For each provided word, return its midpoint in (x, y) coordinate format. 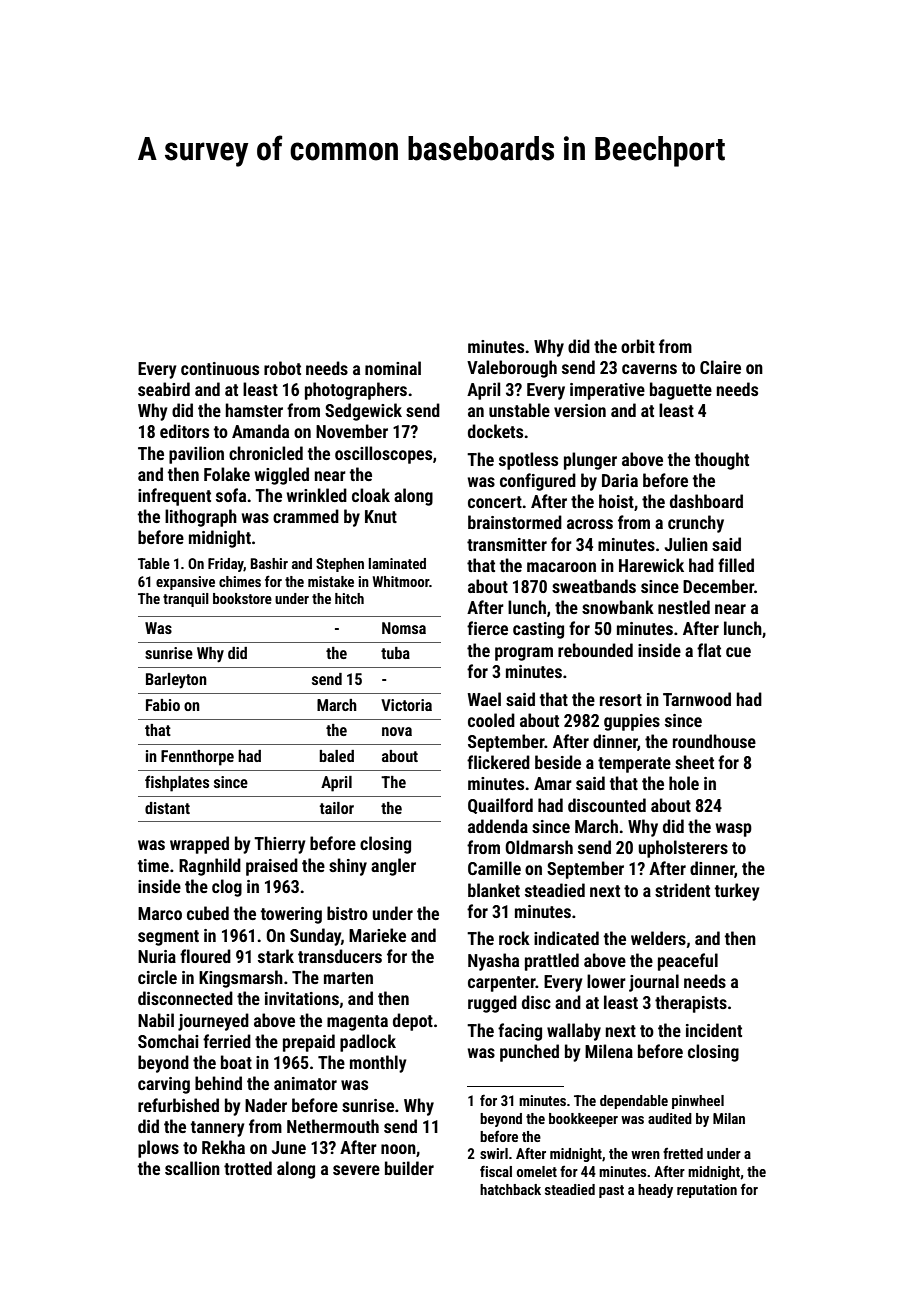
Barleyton (176, 681)
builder (409, 1168)
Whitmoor (401, 581)
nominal (393, 368)
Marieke (377, 935)
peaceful (688, 962)
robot (282, 368)
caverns (649, 369)
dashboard (706, 501)
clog (227, 888)
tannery (218, 1129)
